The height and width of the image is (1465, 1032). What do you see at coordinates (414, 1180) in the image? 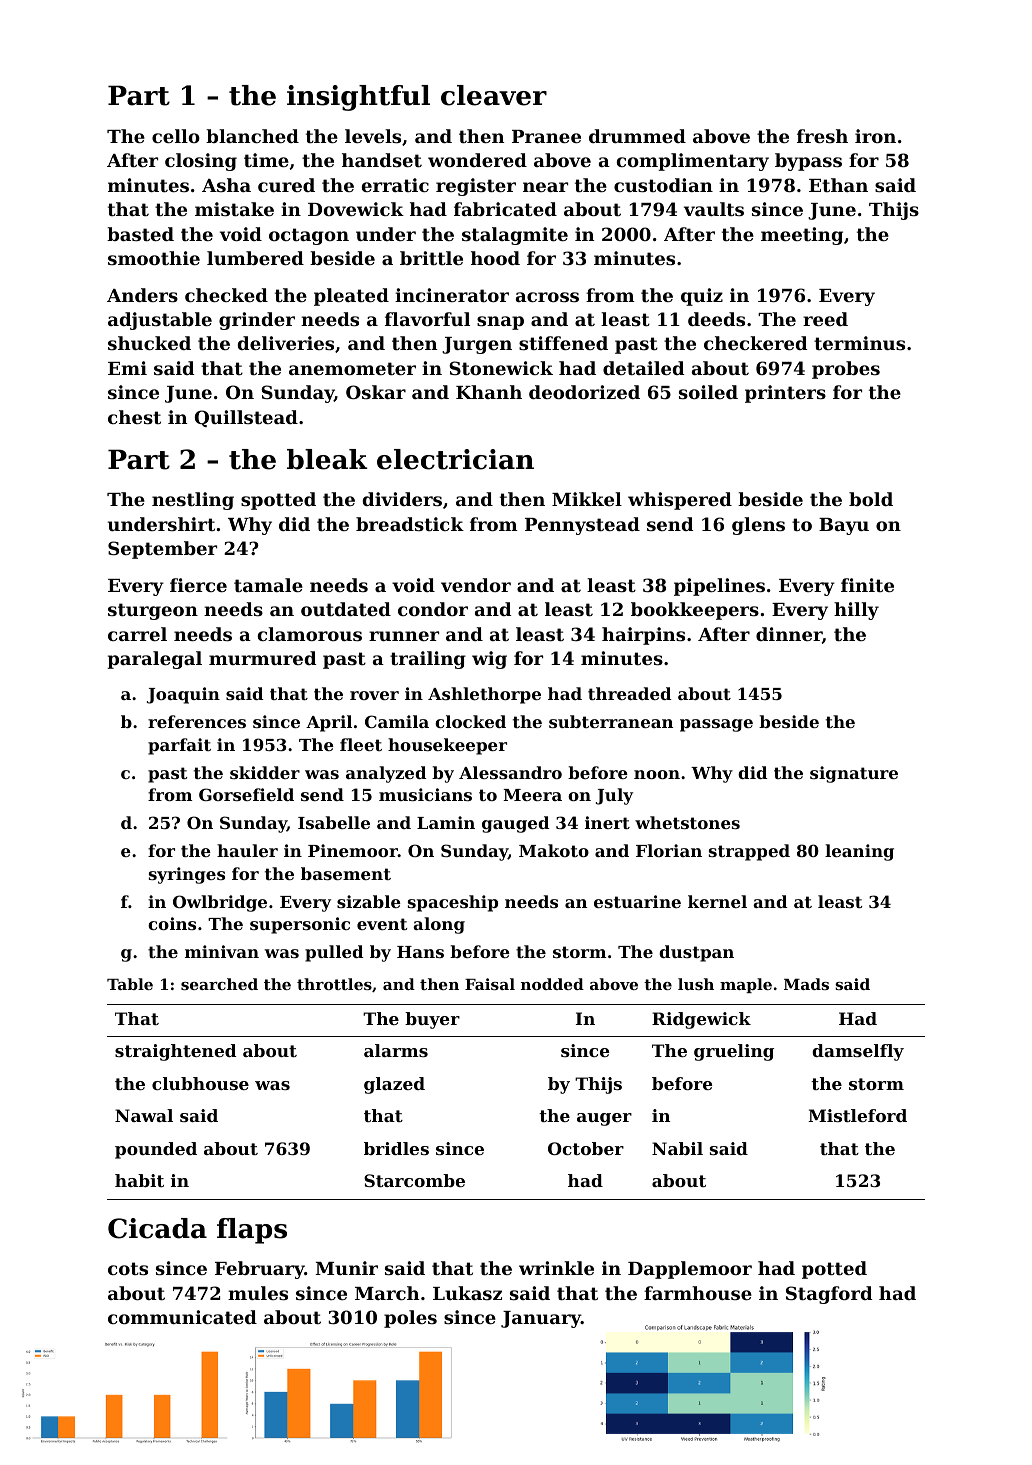
I see `Starcombe` at bounding box center [414, 1180].
